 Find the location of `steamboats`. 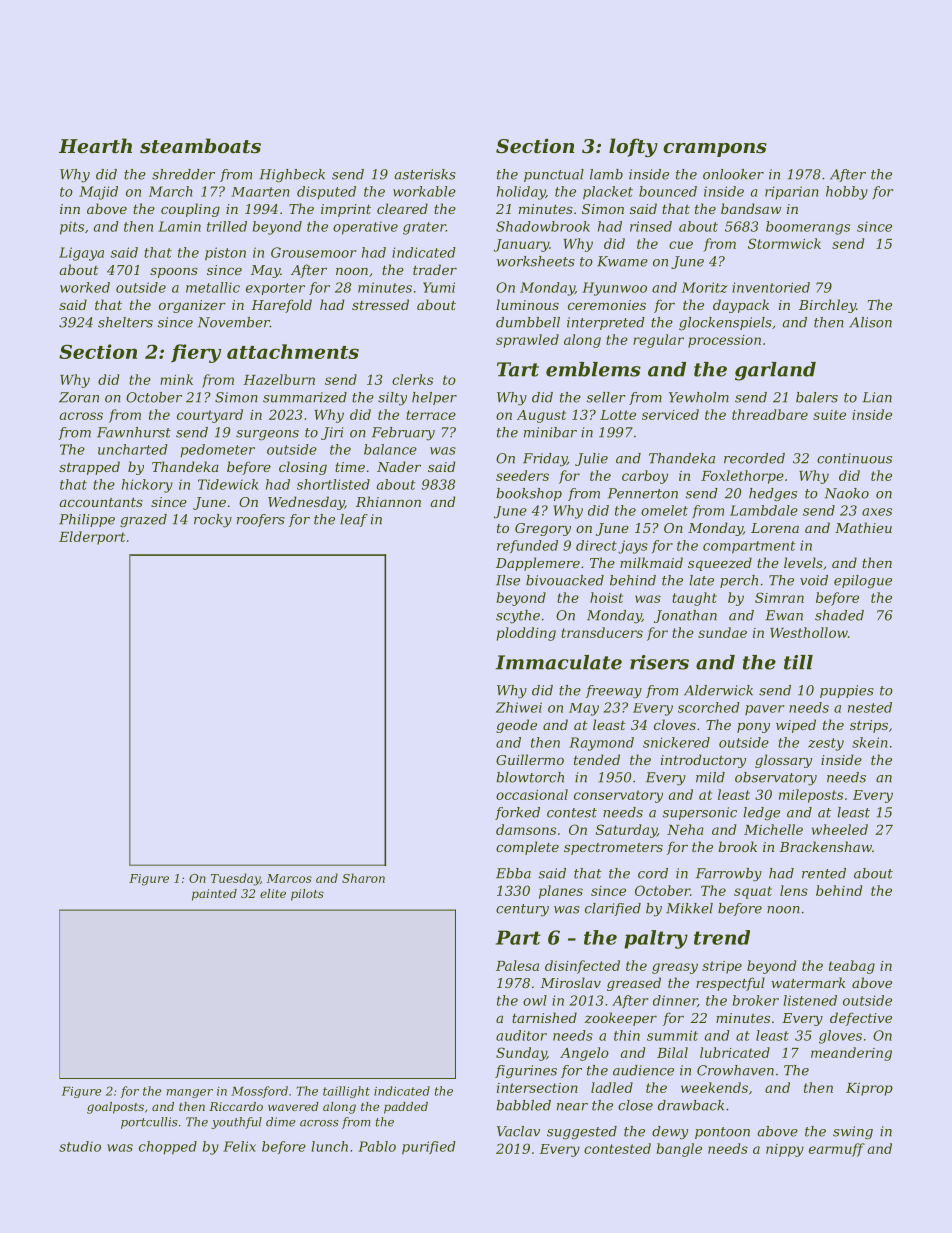

steamboats is located at coordinates (200, 146).
